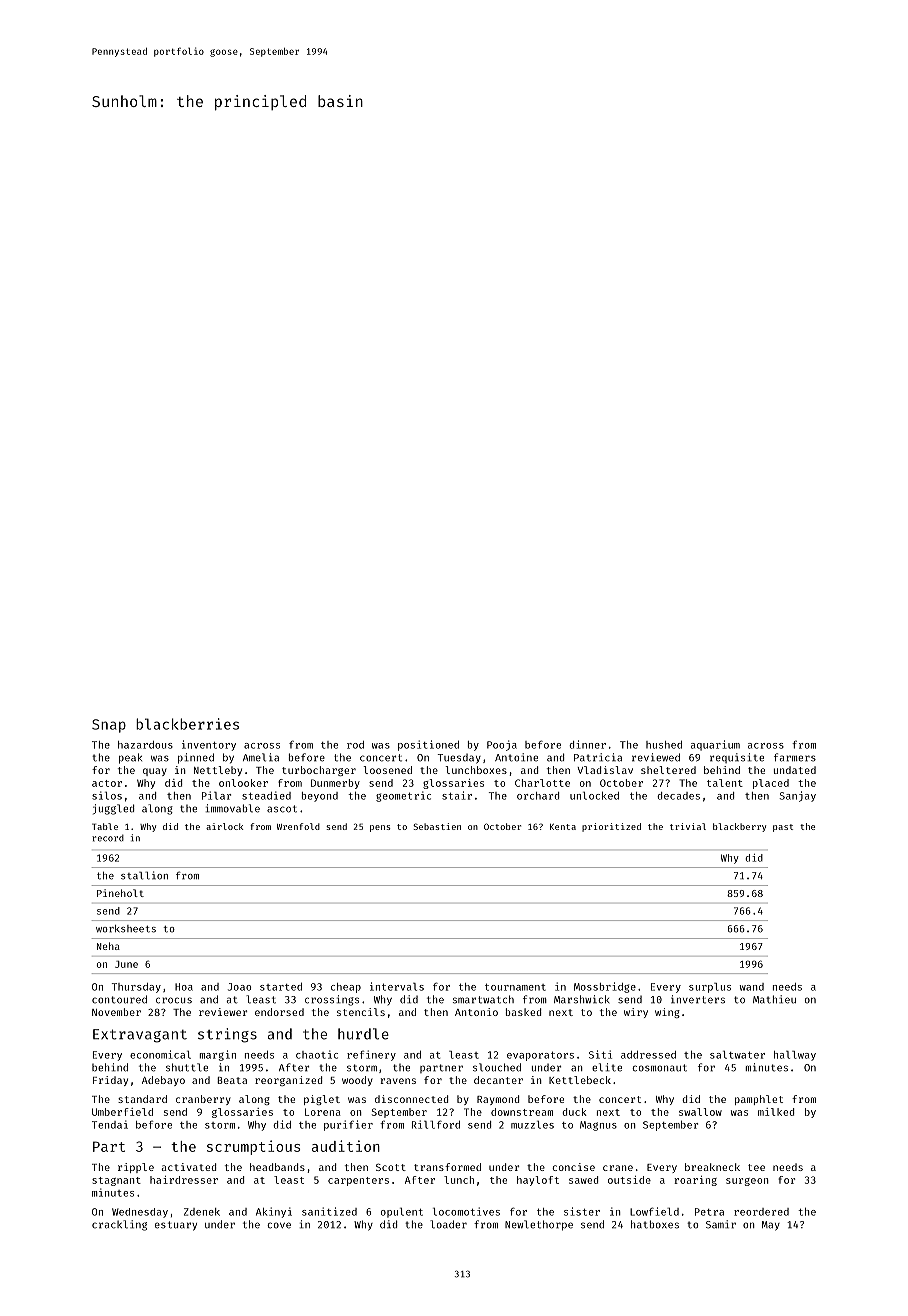  Describe the element at coordinates (700, 1112) in the screenshot. I see `swallow` at that location.
